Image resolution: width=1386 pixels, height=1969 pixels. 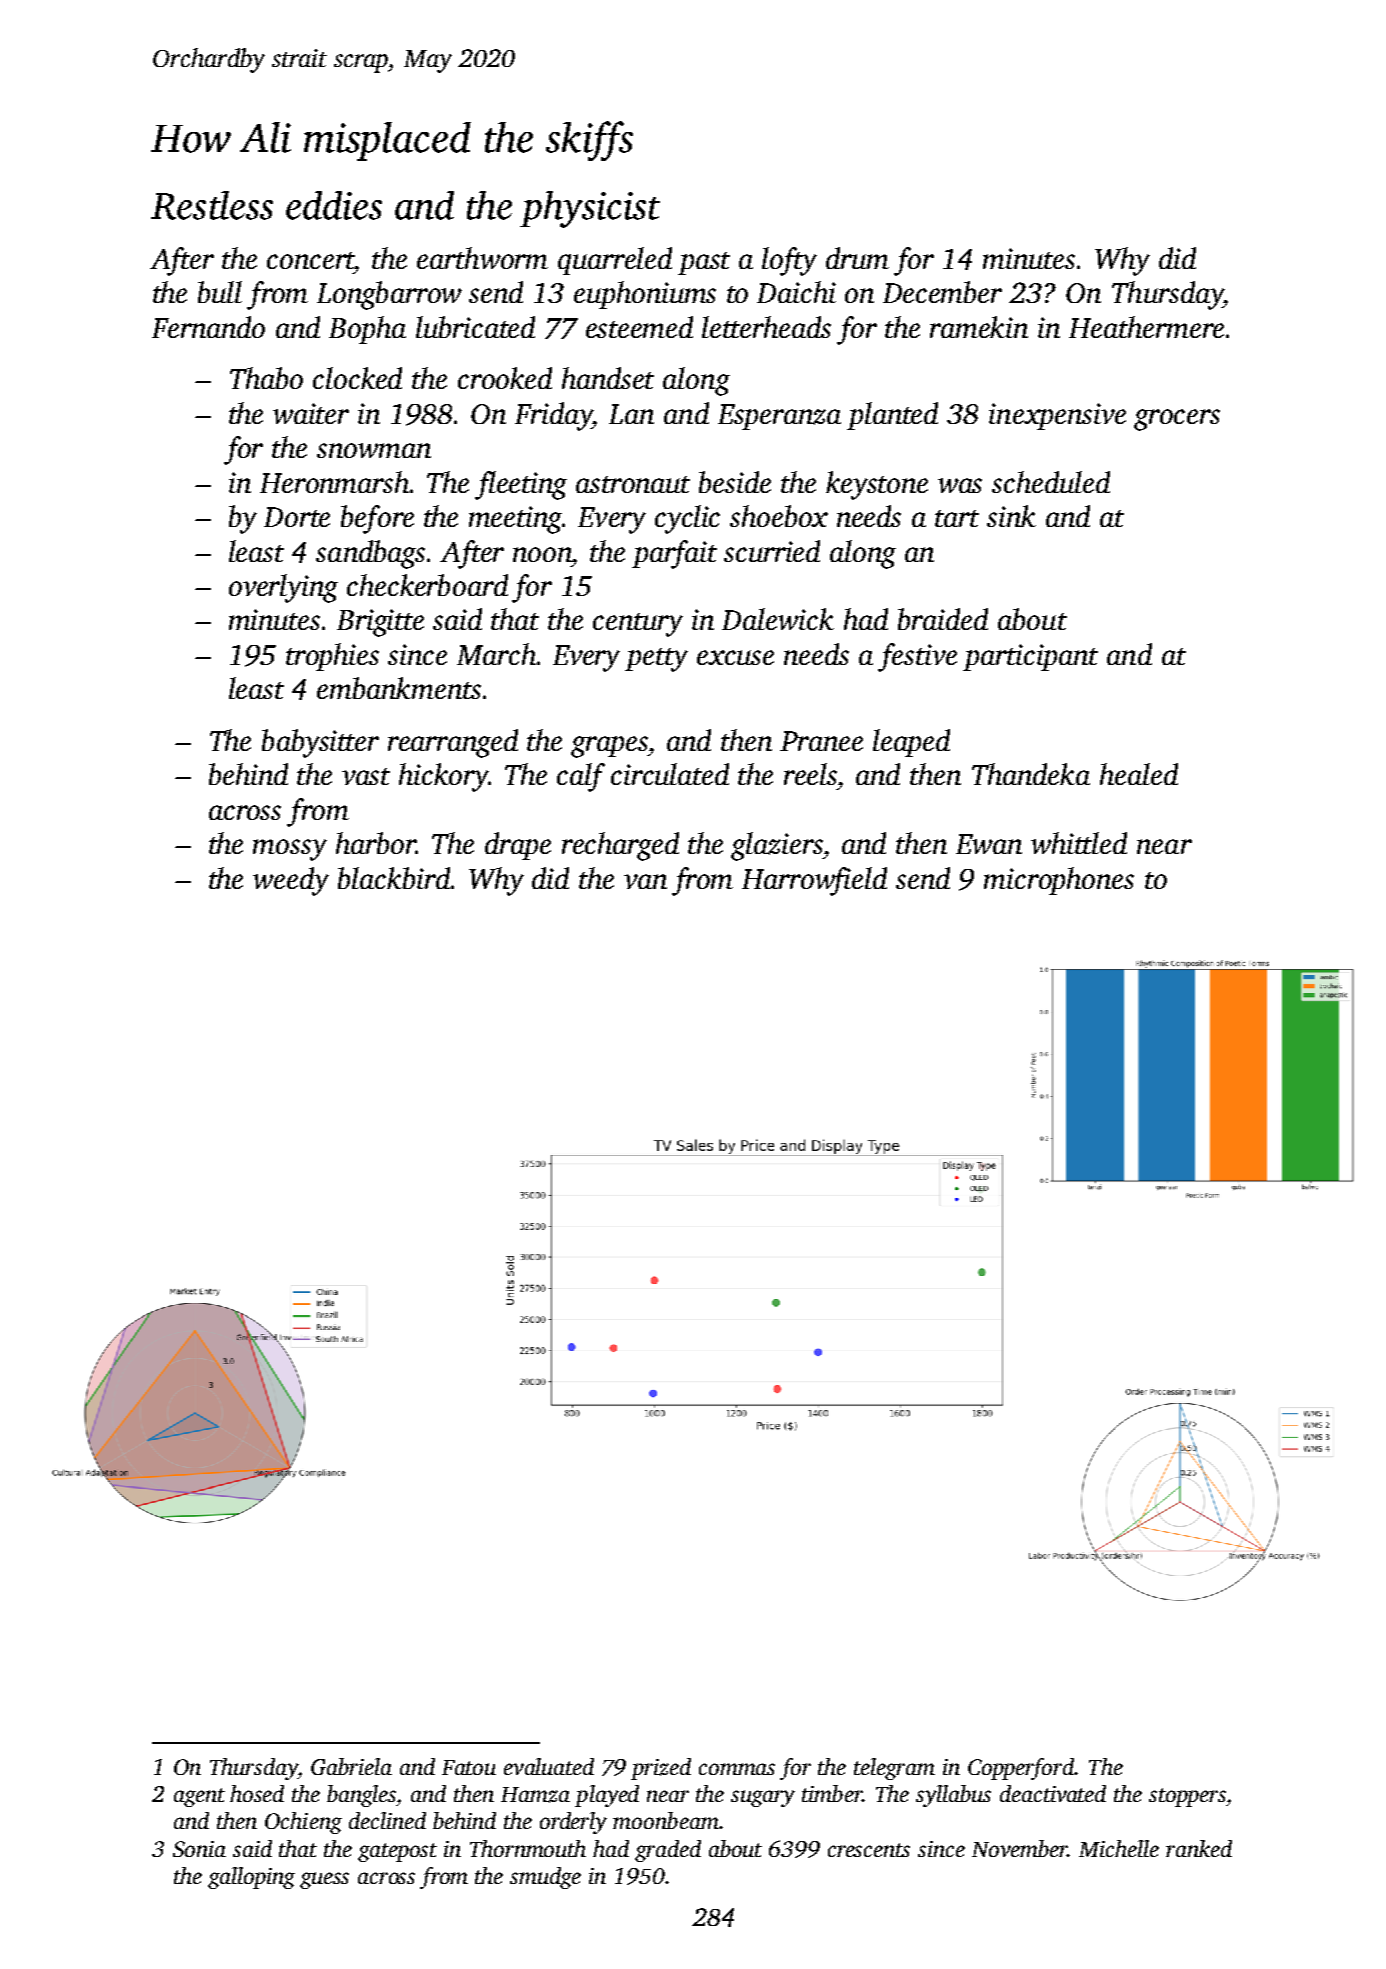 I want to click on was, so click(x=960, y=485).
